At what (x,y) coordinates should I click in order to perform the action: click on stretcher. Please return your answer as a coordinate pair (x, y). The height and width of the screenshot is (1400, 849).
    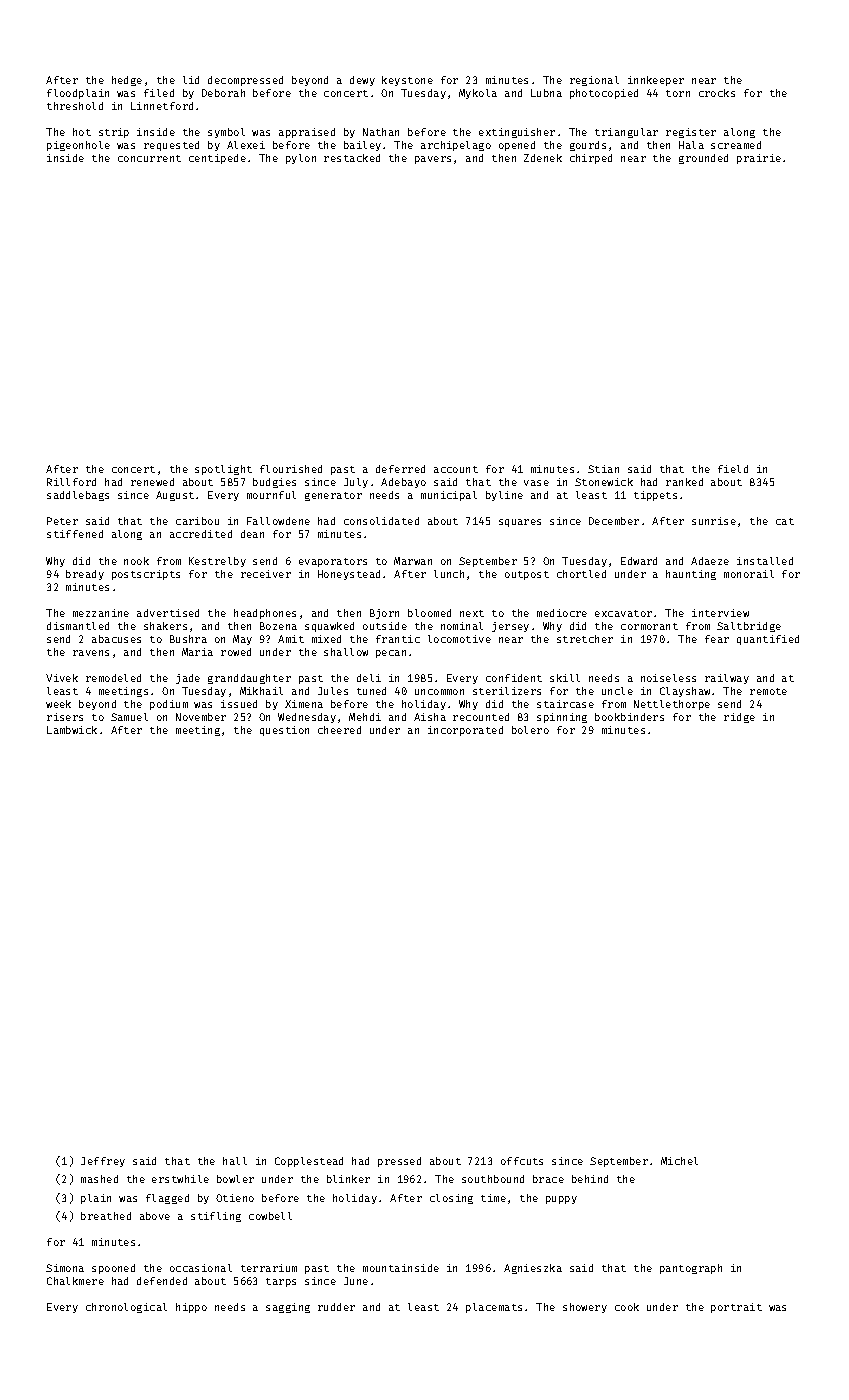
    Looking at the image, I should click on (585, 639).
